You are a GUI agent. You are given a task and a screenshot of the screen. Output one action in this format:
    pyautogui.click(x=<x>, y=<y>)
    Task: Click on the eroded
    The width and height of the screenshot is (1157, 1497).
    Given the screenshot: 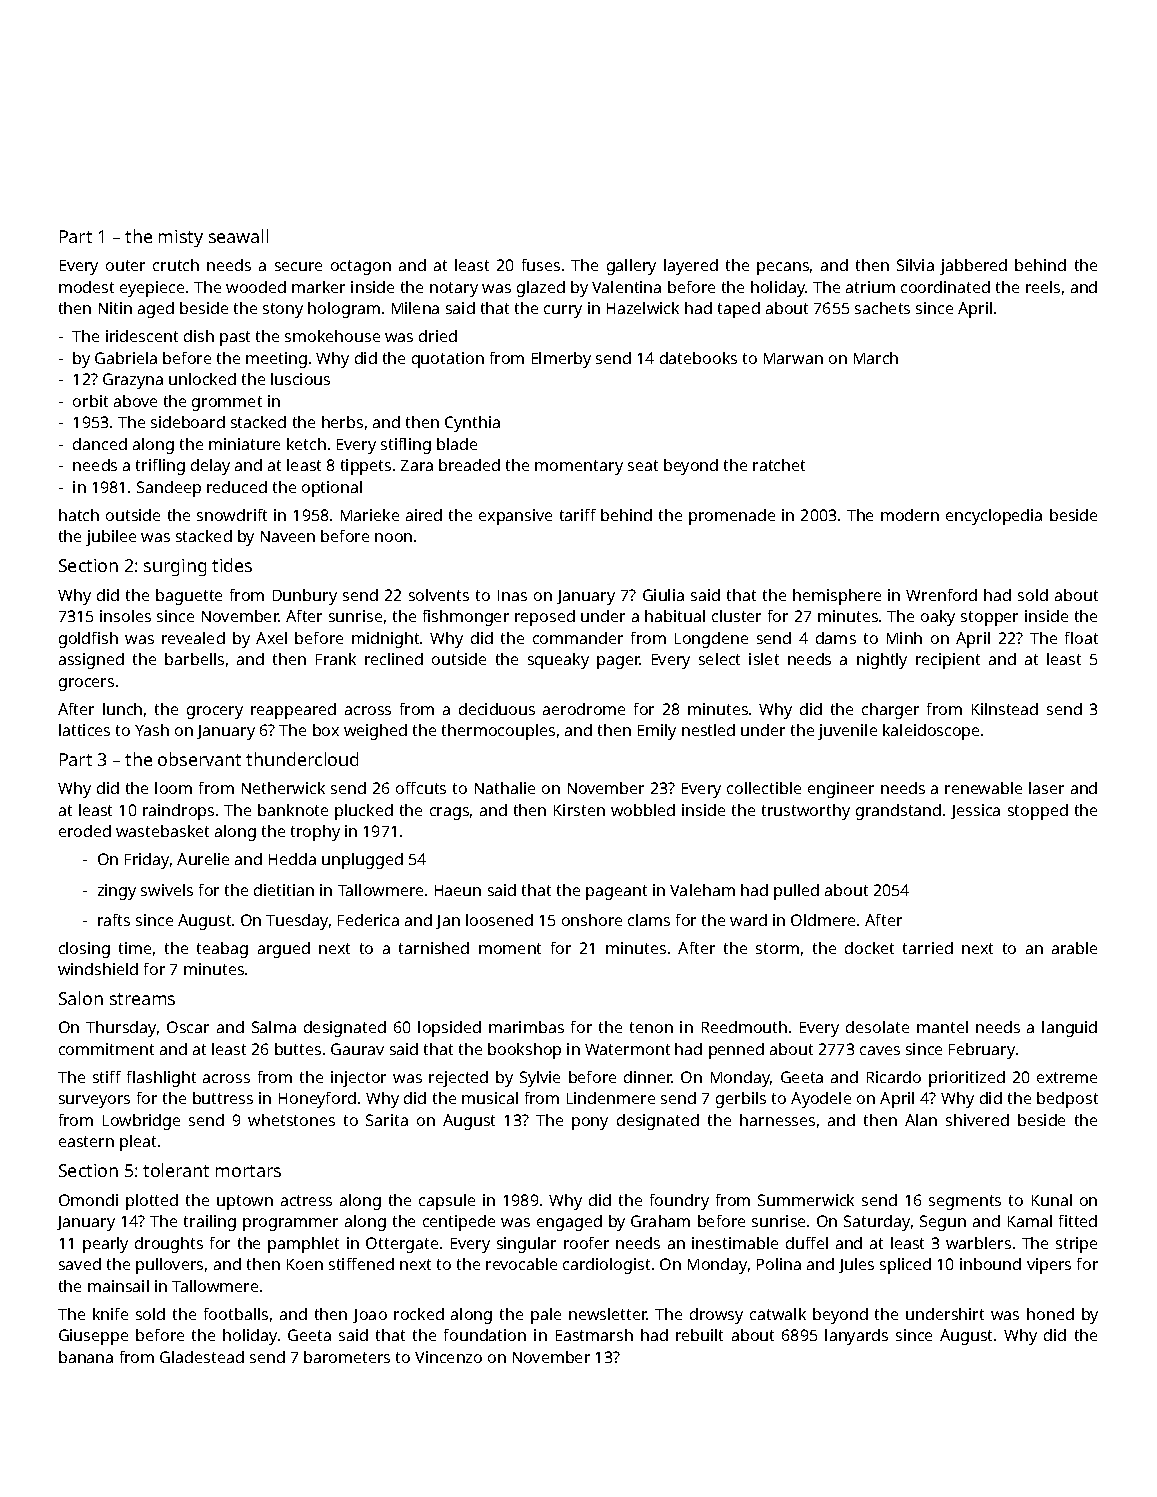 What is the action you would take?
    pyautogui.click(x=85, y=831)
